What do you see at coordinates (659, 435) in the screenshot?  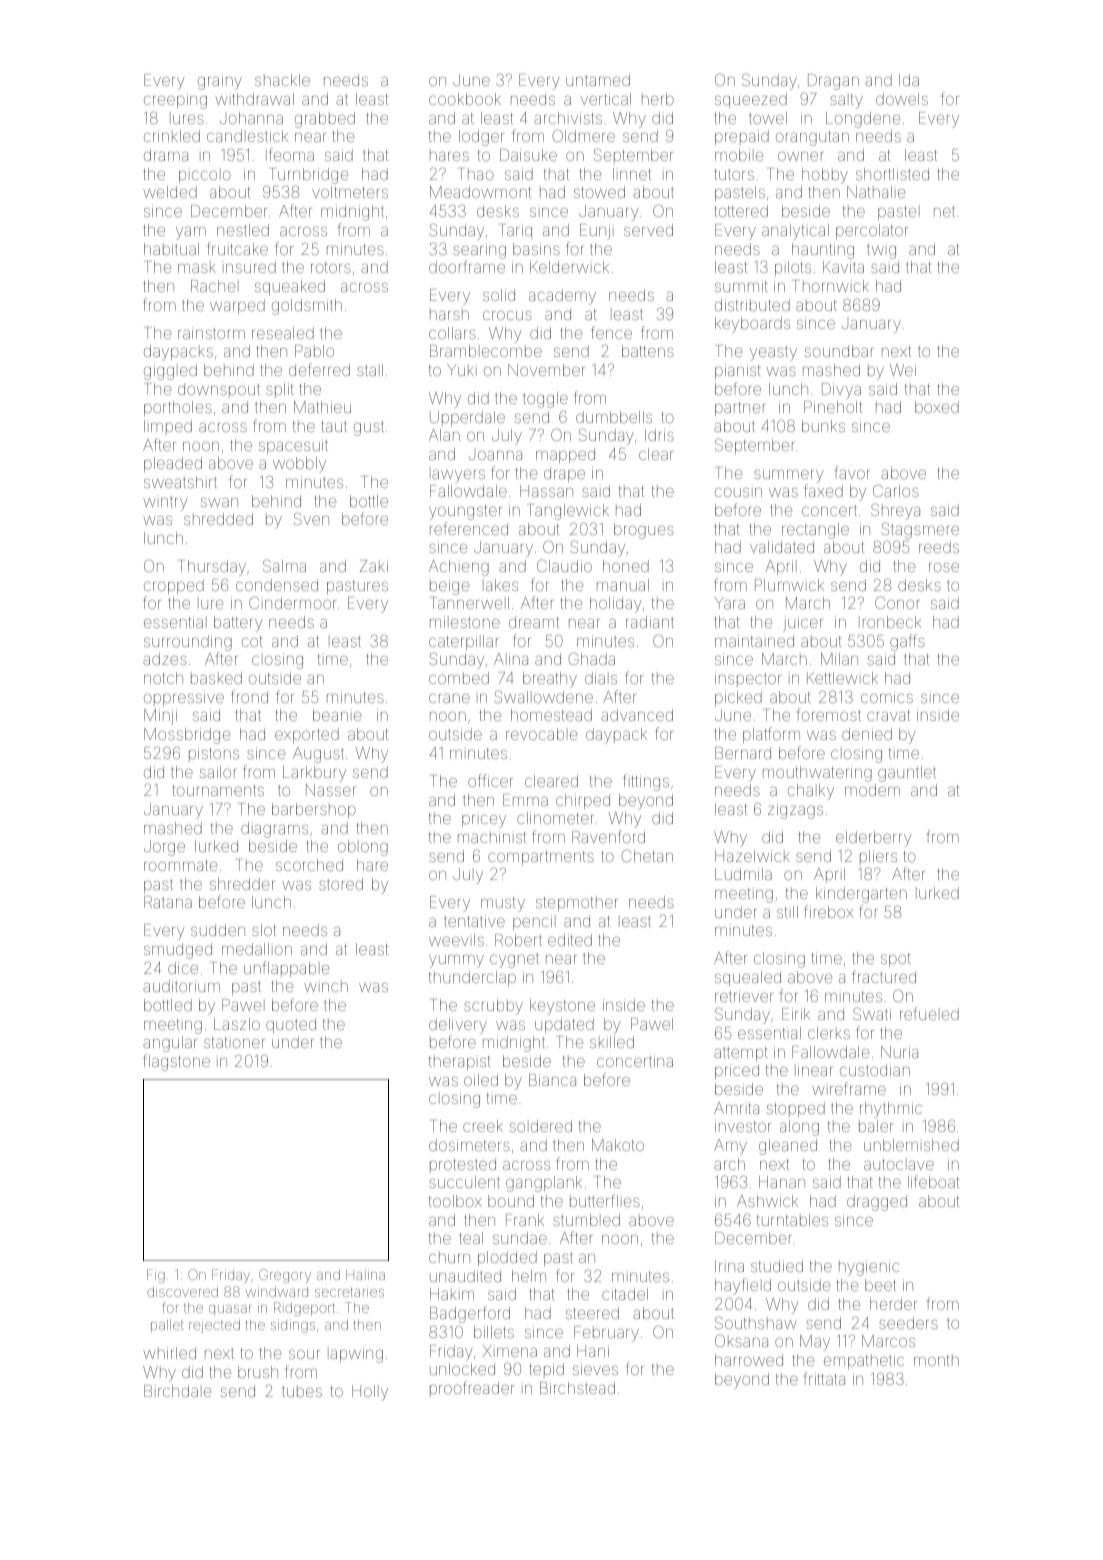 I see `Idris` at bounding box center [659, 435].
